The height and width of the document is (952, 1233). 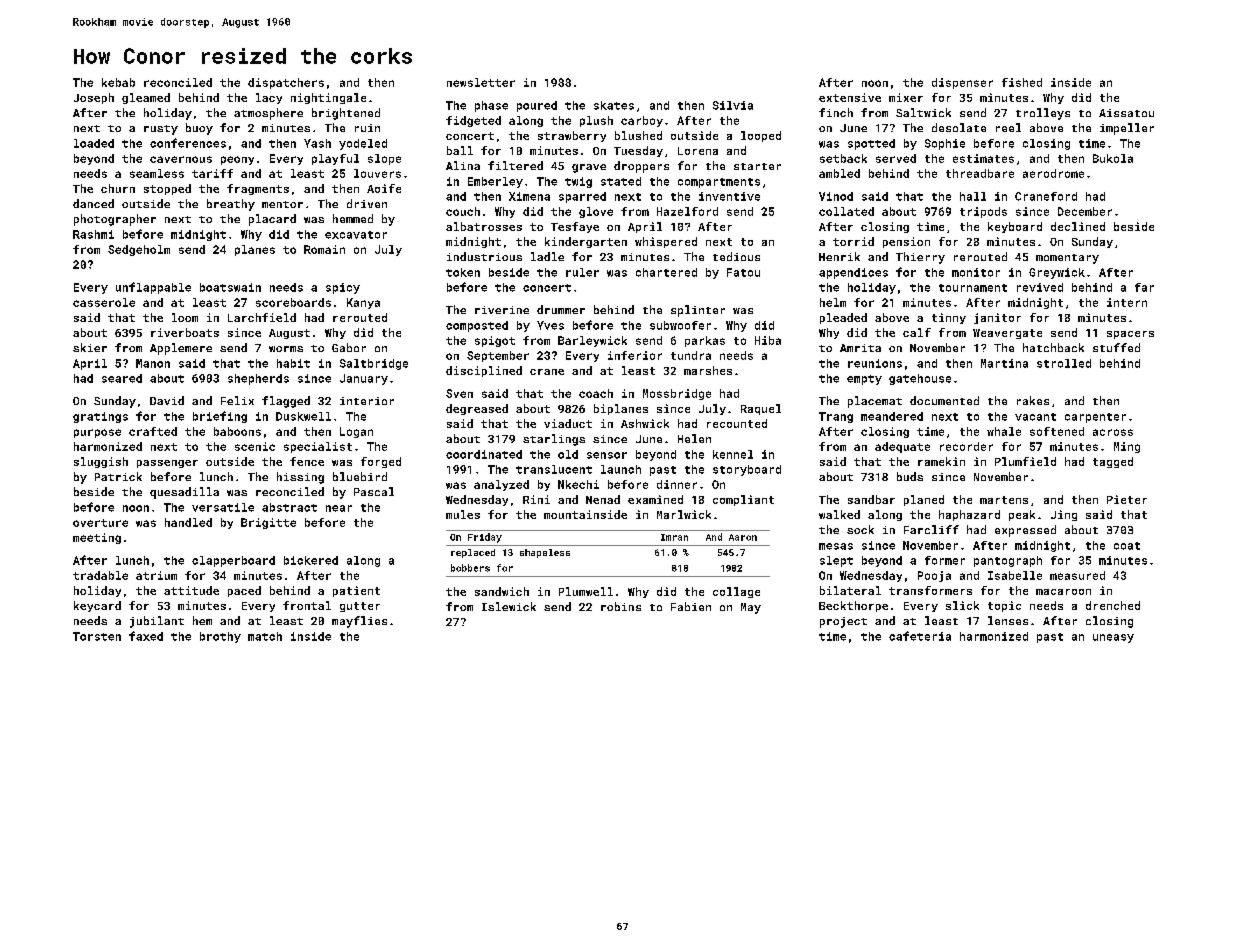 I want to click on intern, so click(x=1127, y=302).
